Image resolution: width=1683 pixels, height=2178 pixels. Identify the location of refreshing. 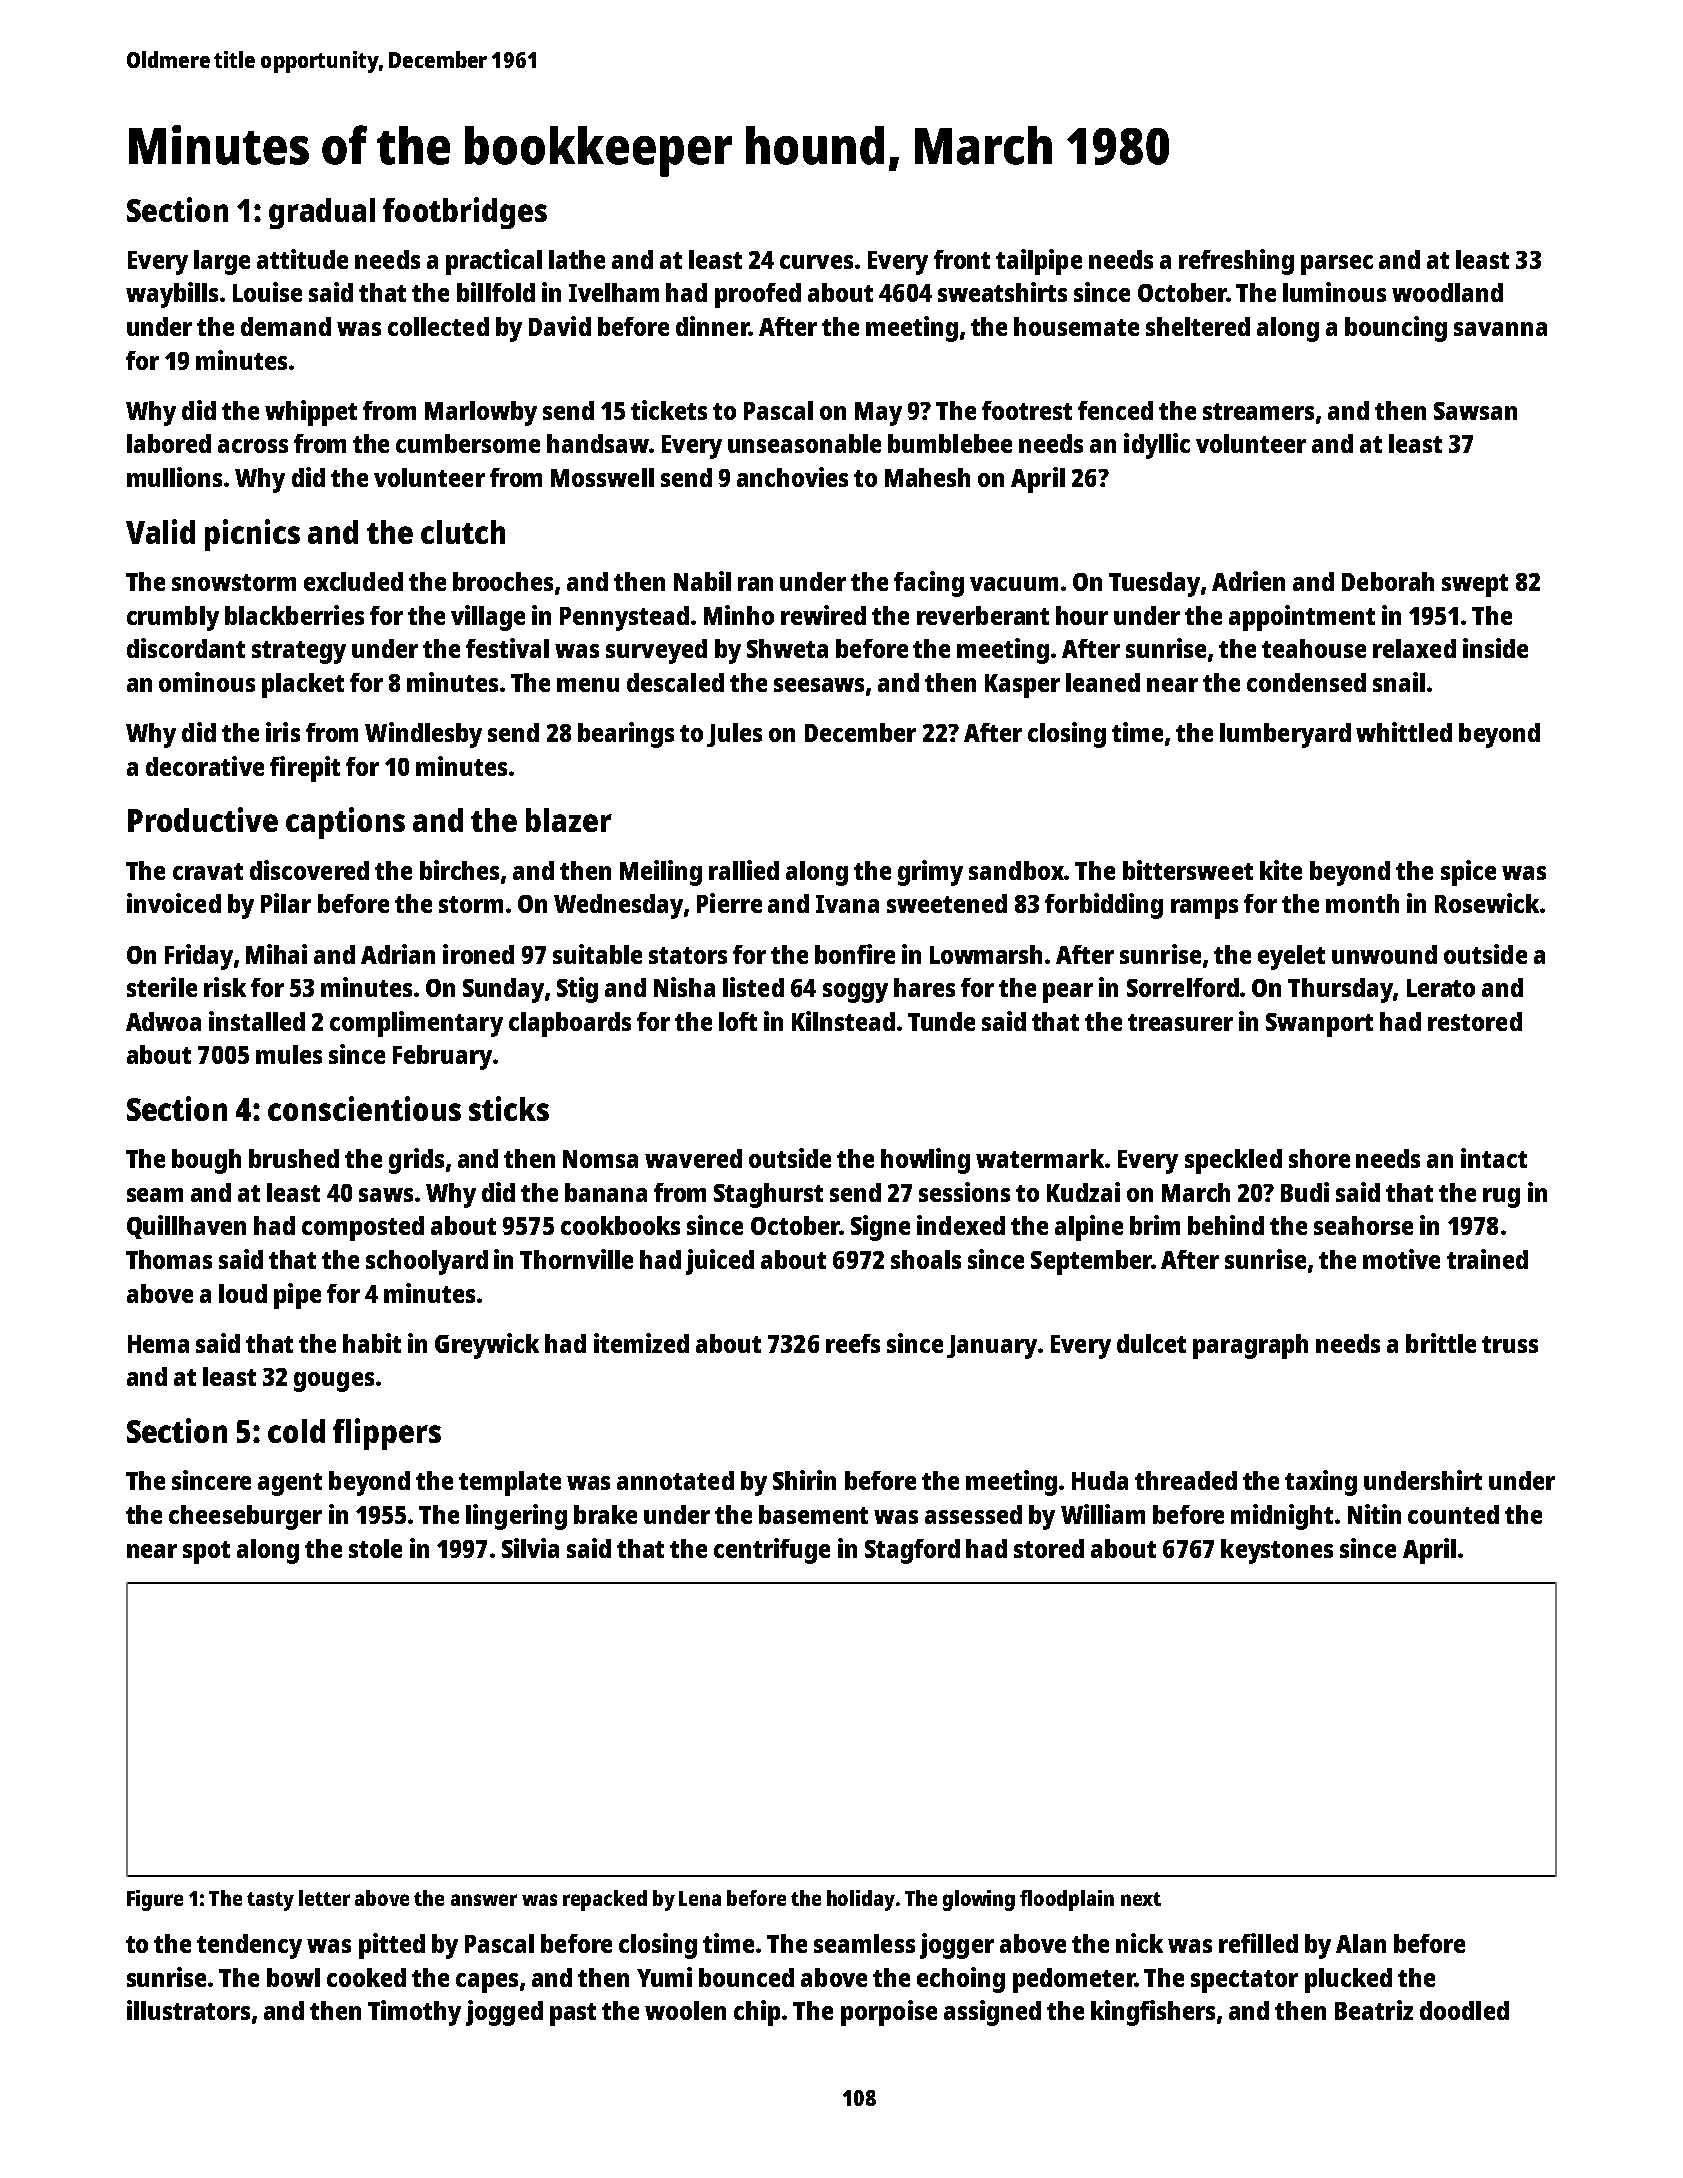
(1236, 262).
